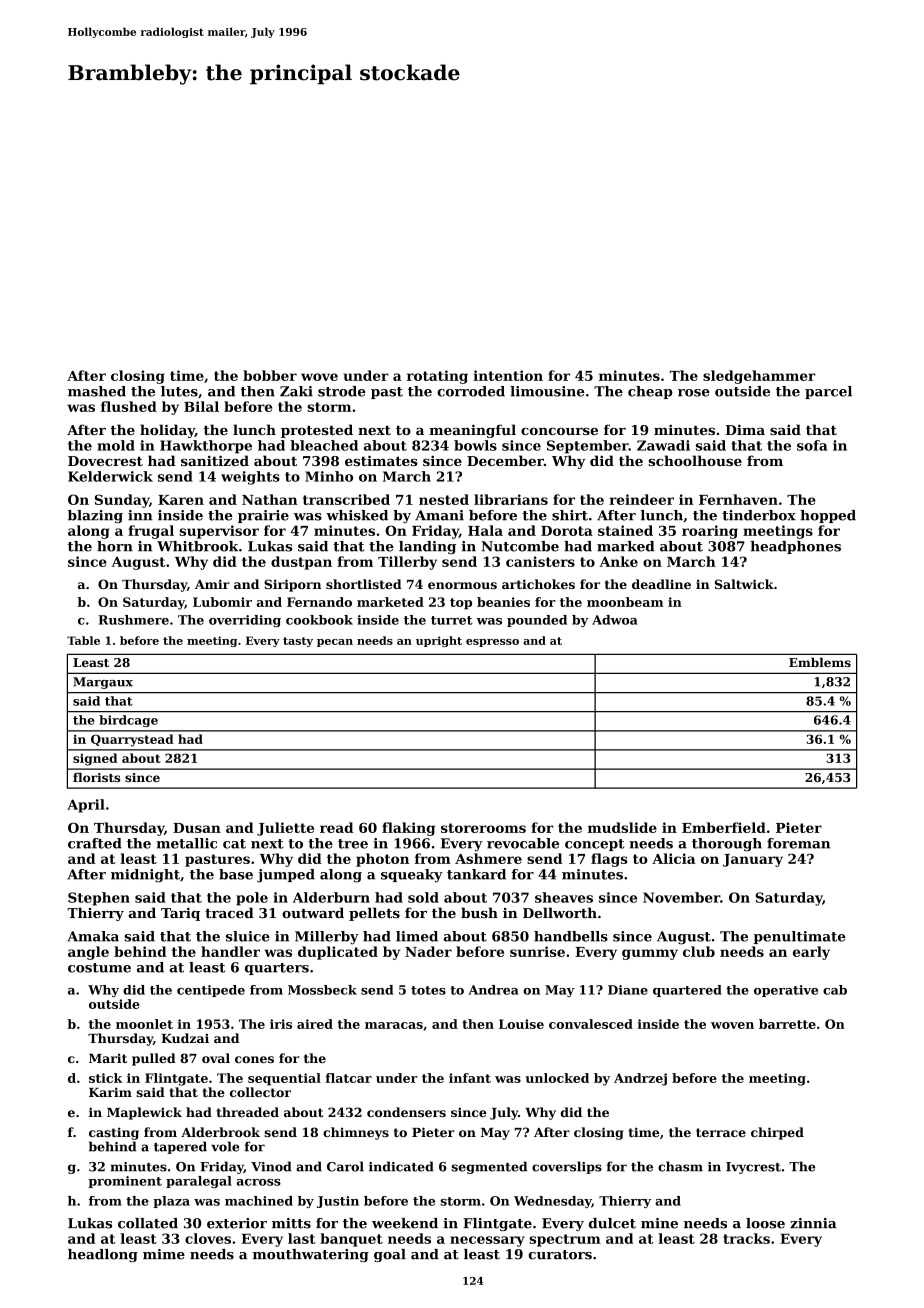 This page has height=1308, width=924. Describe the element at coordinates (408, 829) in the page. I see `flaking` at that location.
